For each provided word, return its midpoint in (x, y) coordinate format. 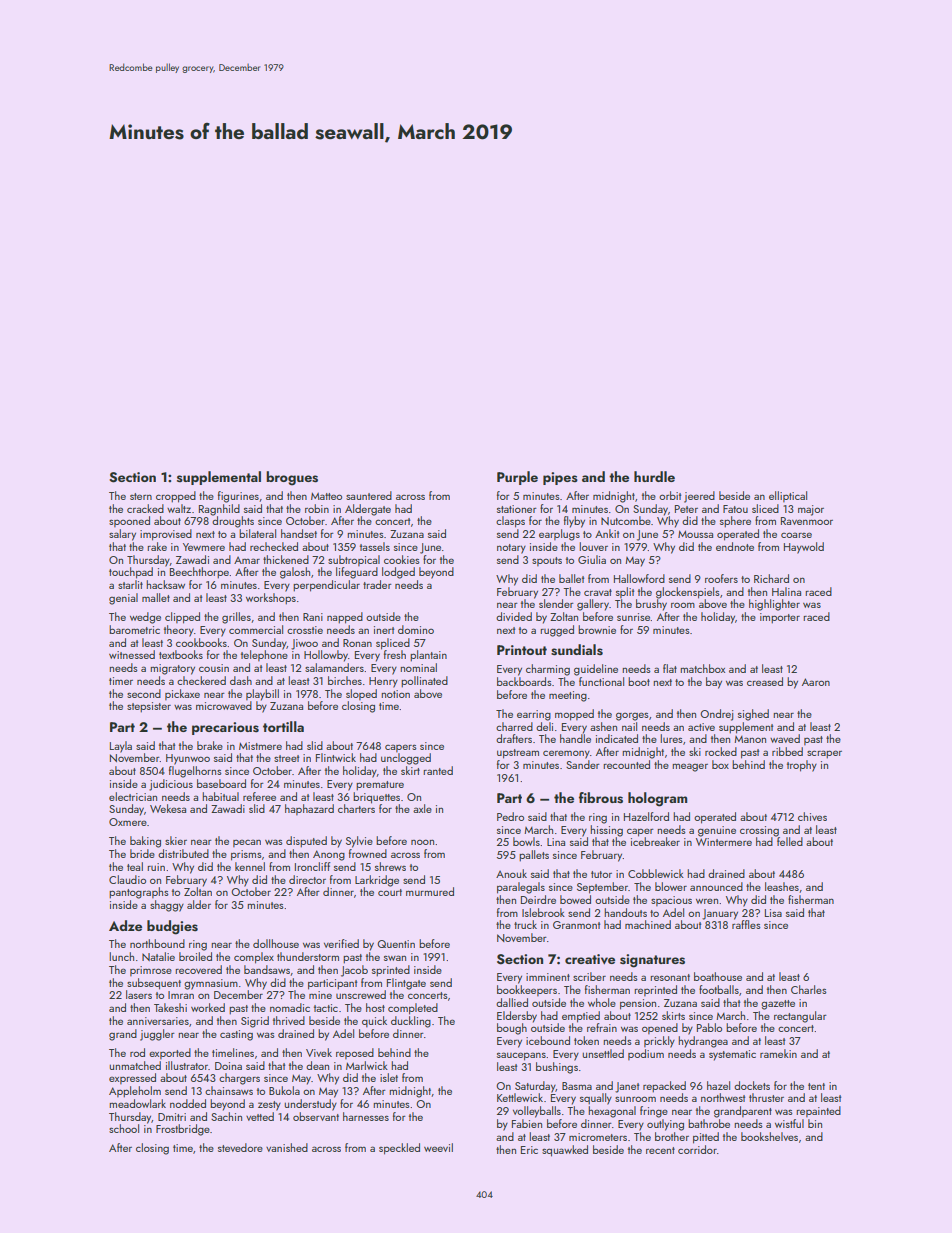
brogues (292, 478)
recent (660, 1150)
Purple (517, 478)
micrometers (598, 1137)
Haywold (804, 548)
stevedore (240, 1147)
